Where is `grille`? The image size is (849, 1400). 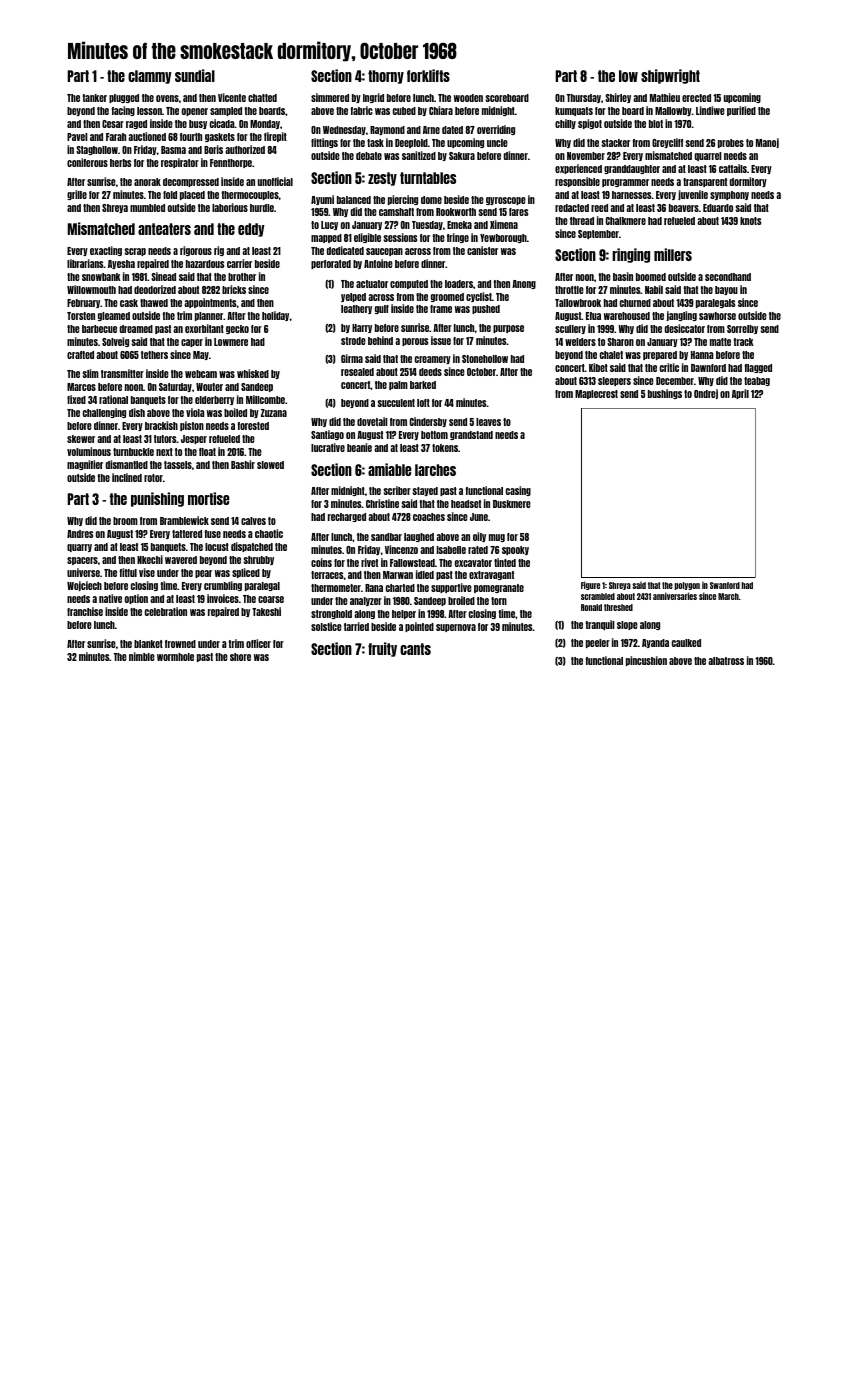
grille is located at coordinates (77, 195).
